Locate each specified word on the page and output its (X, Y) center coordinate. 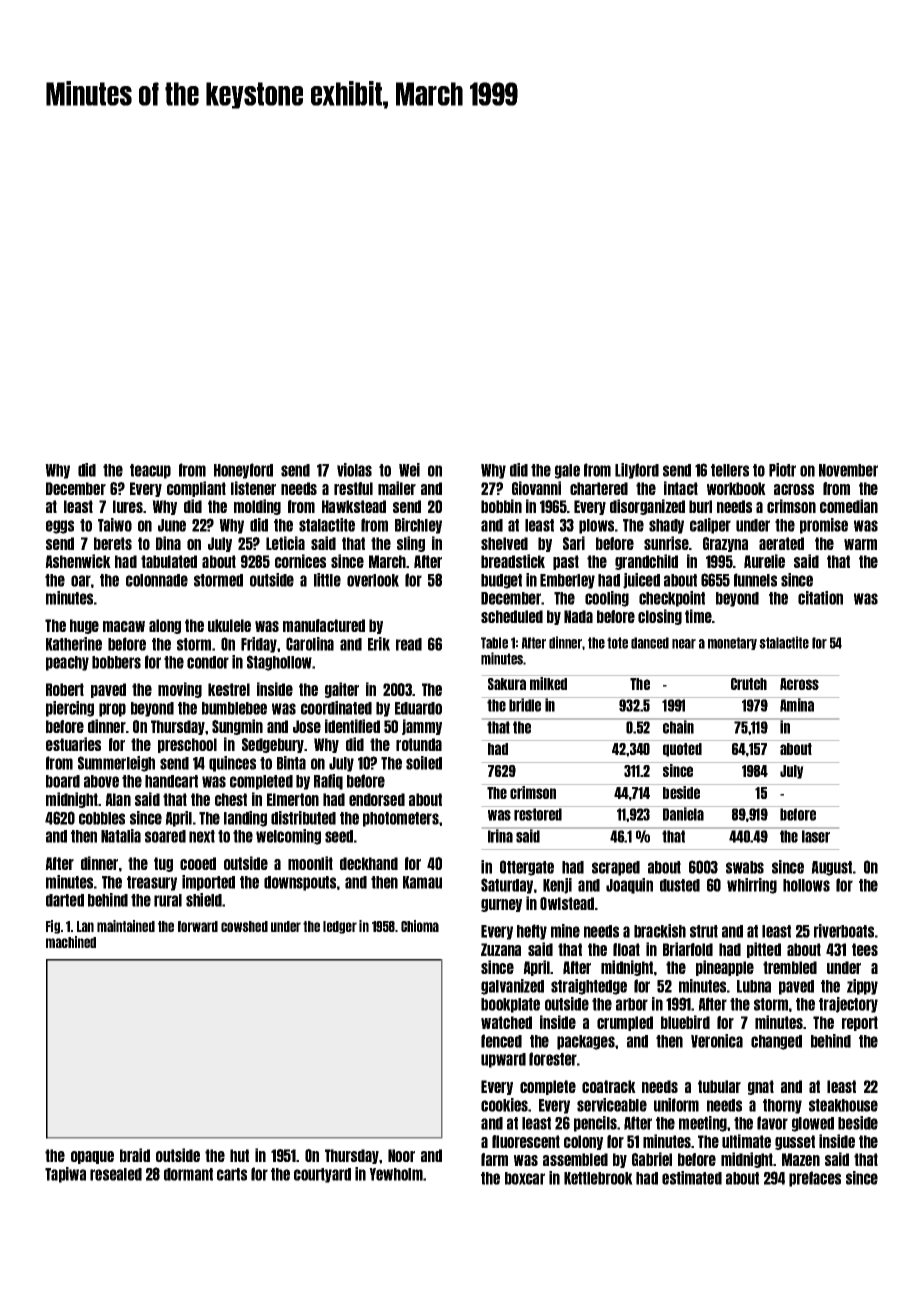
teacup (150, 471)
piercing (70, 709)
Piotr (782, 470)
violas (354, 470)
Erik (379, 644)
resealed (116, 1174)
